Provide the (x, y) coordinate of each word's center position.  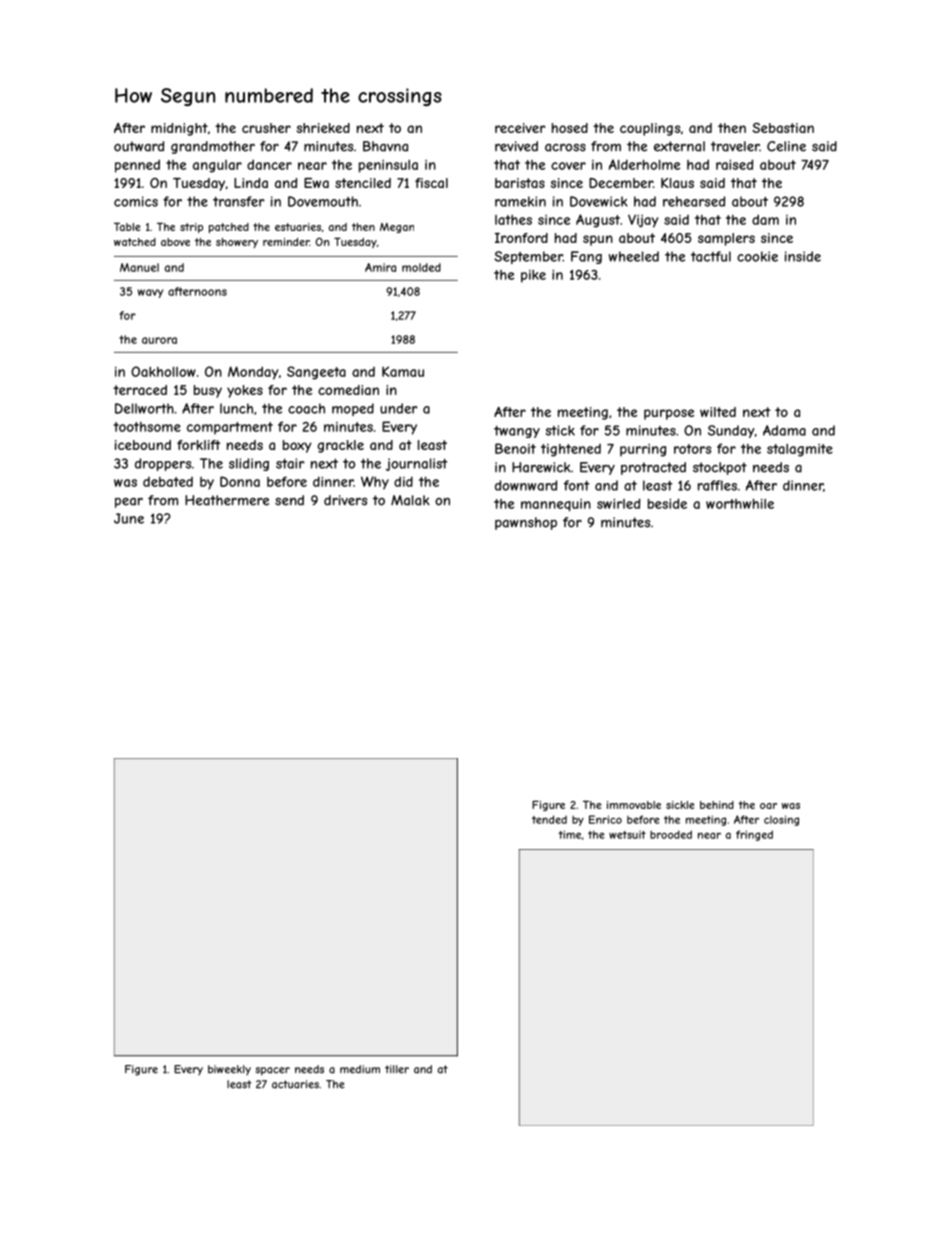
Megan (397, 228)
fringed (754, 835)
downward (526, 485)
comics (136, 201)
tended (549, 819)
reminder (286, 242)
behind (717, 805)
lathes (513, 220)
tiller (397, 1069)
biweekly (229, 1070)
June (129, 518)
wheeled (634, 256)
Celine (786, 146)
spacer (272, 1071)
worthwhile (740, 503)
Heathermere (227, 500)
